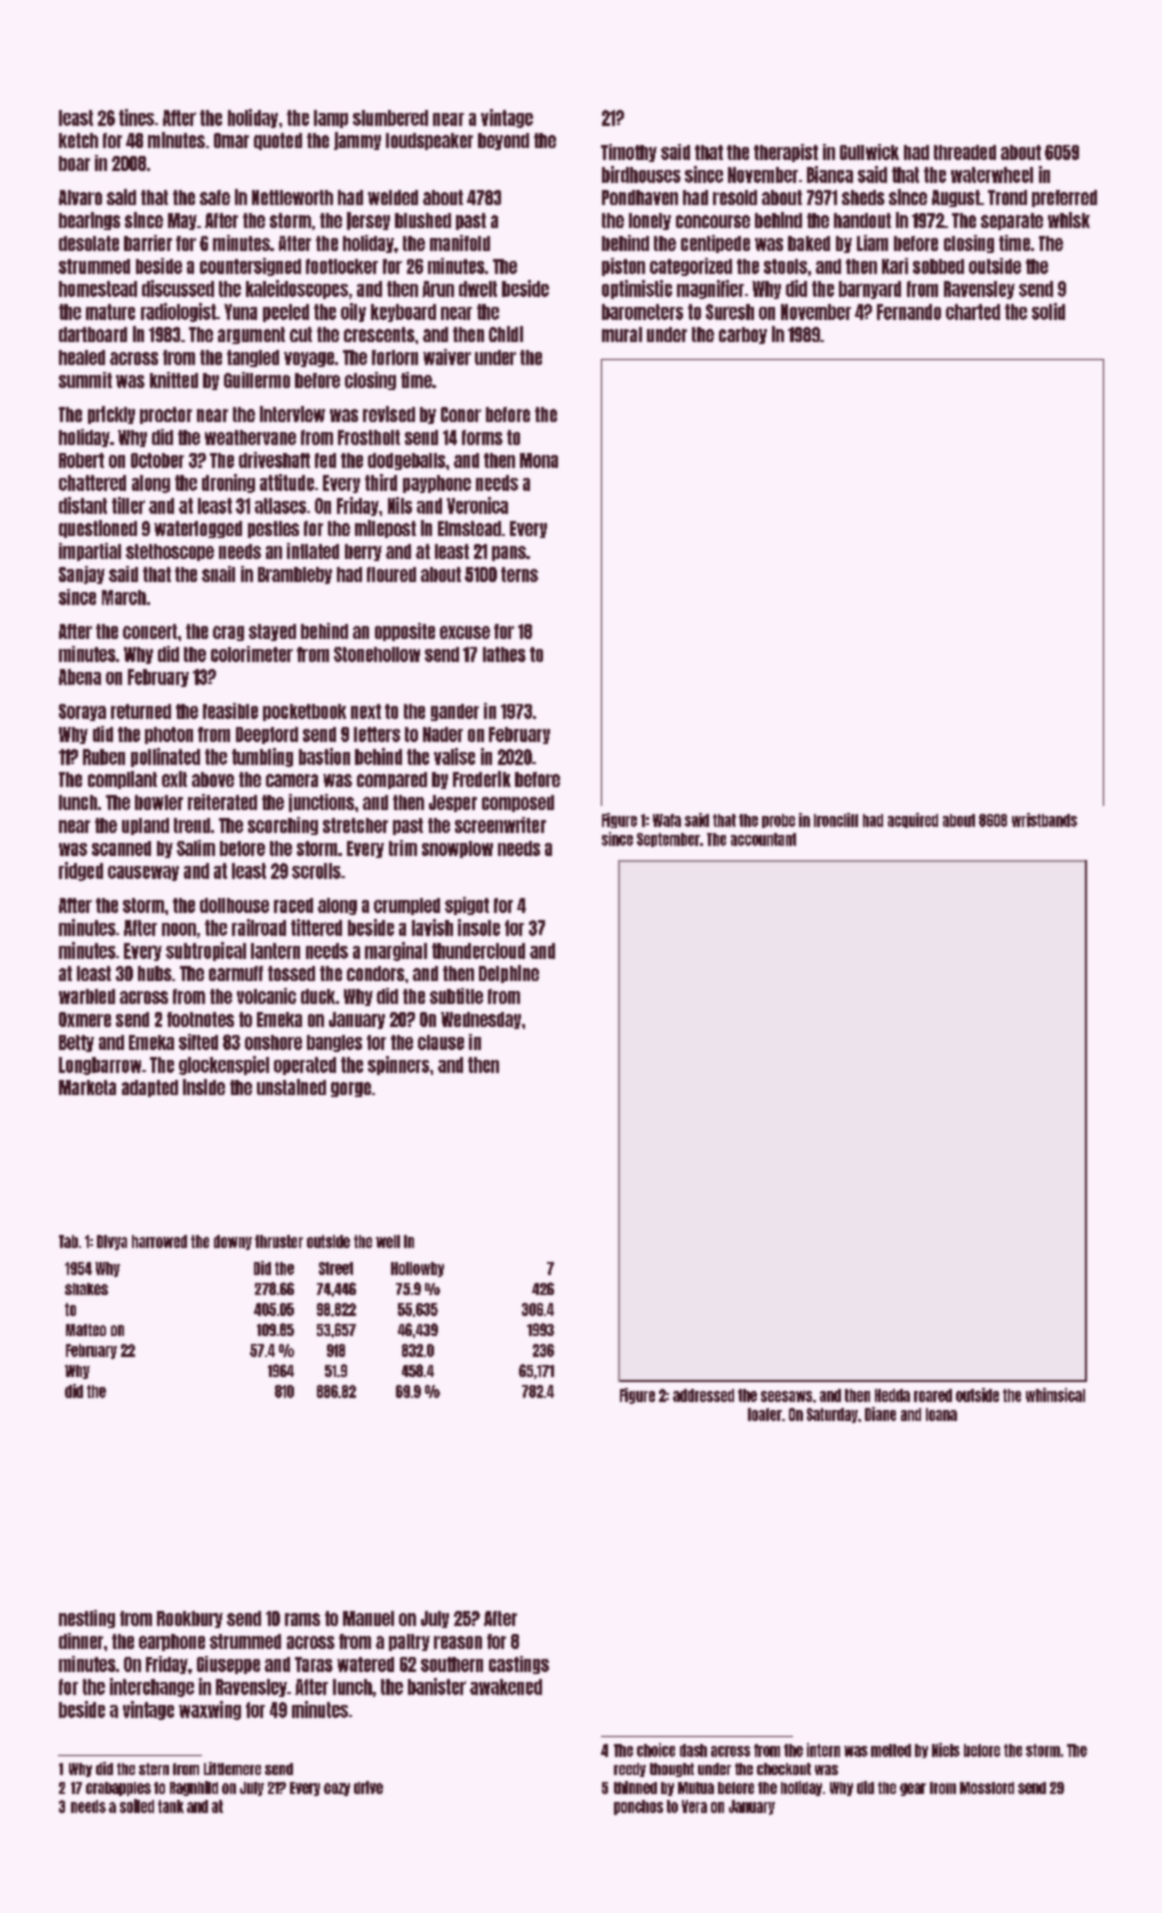 The width and height of the page is (1162, 1913). I want to click on Wafa, so click(667, 820).
